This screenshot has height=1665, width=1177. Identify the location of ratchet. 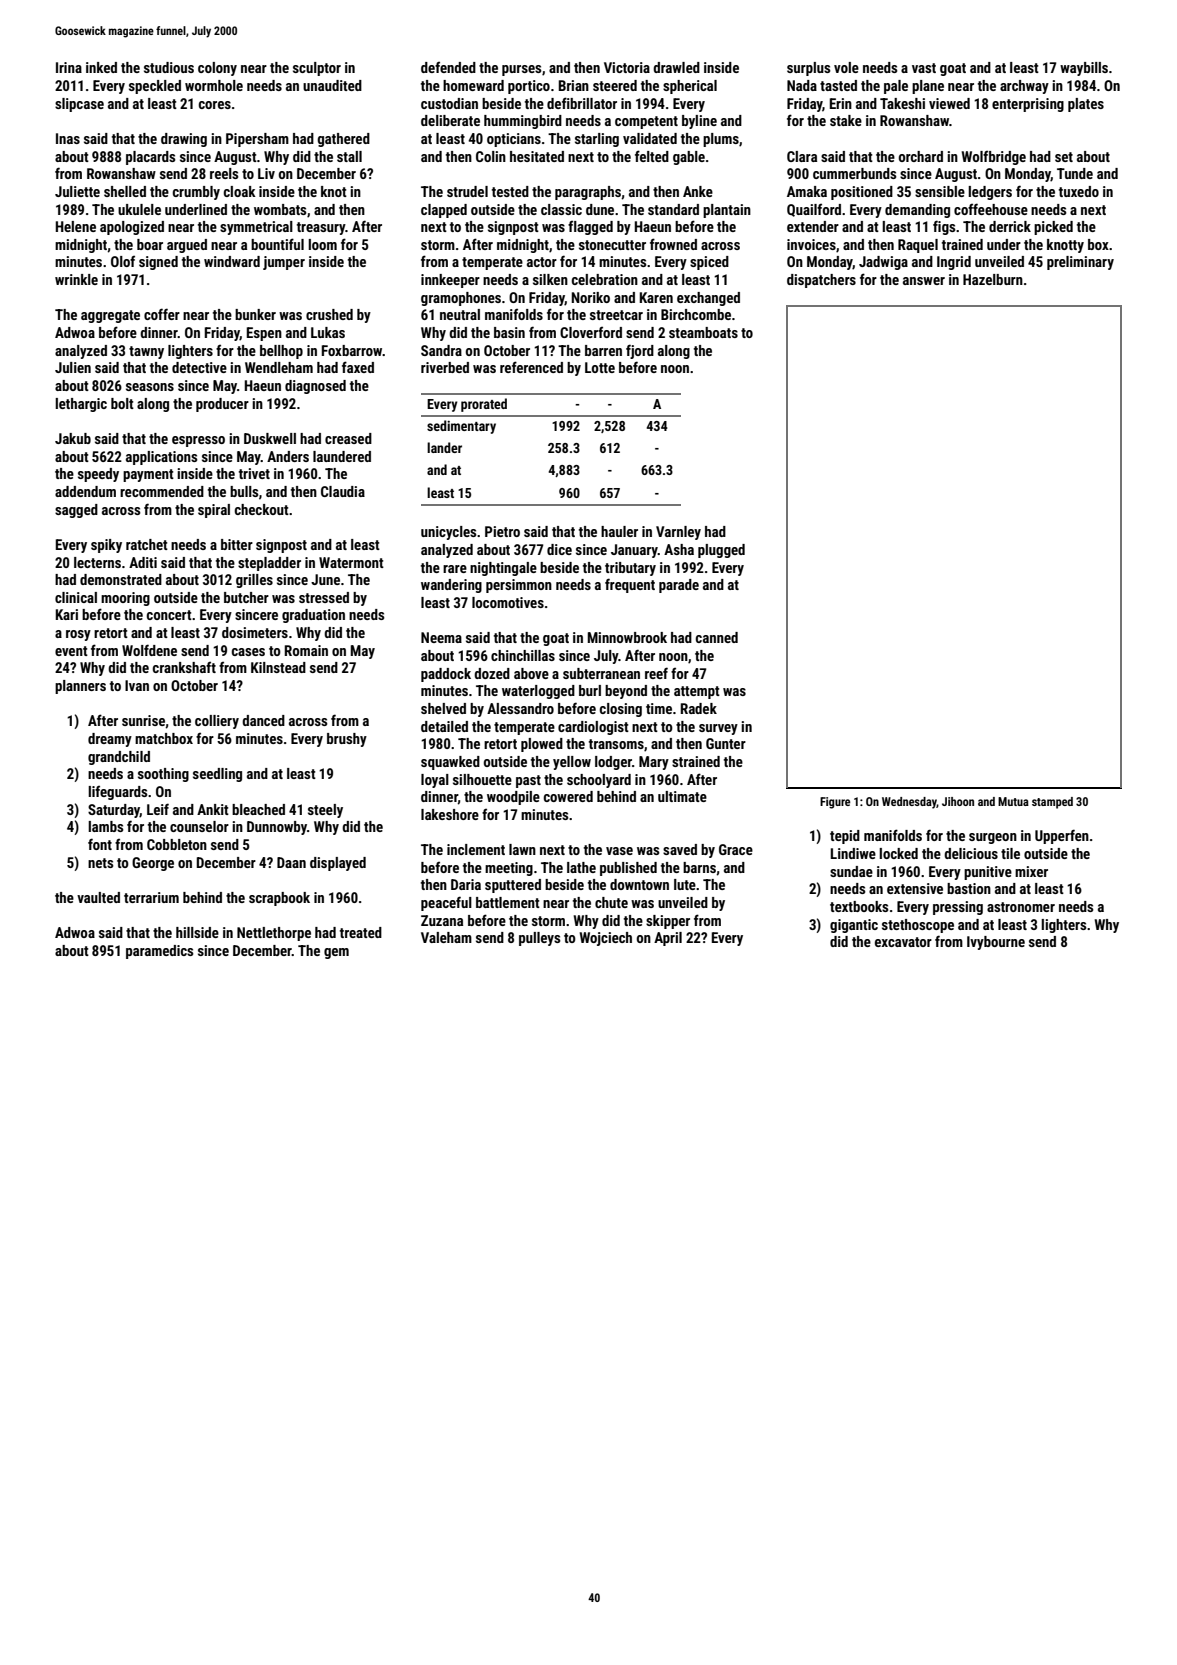
(147, 544).
